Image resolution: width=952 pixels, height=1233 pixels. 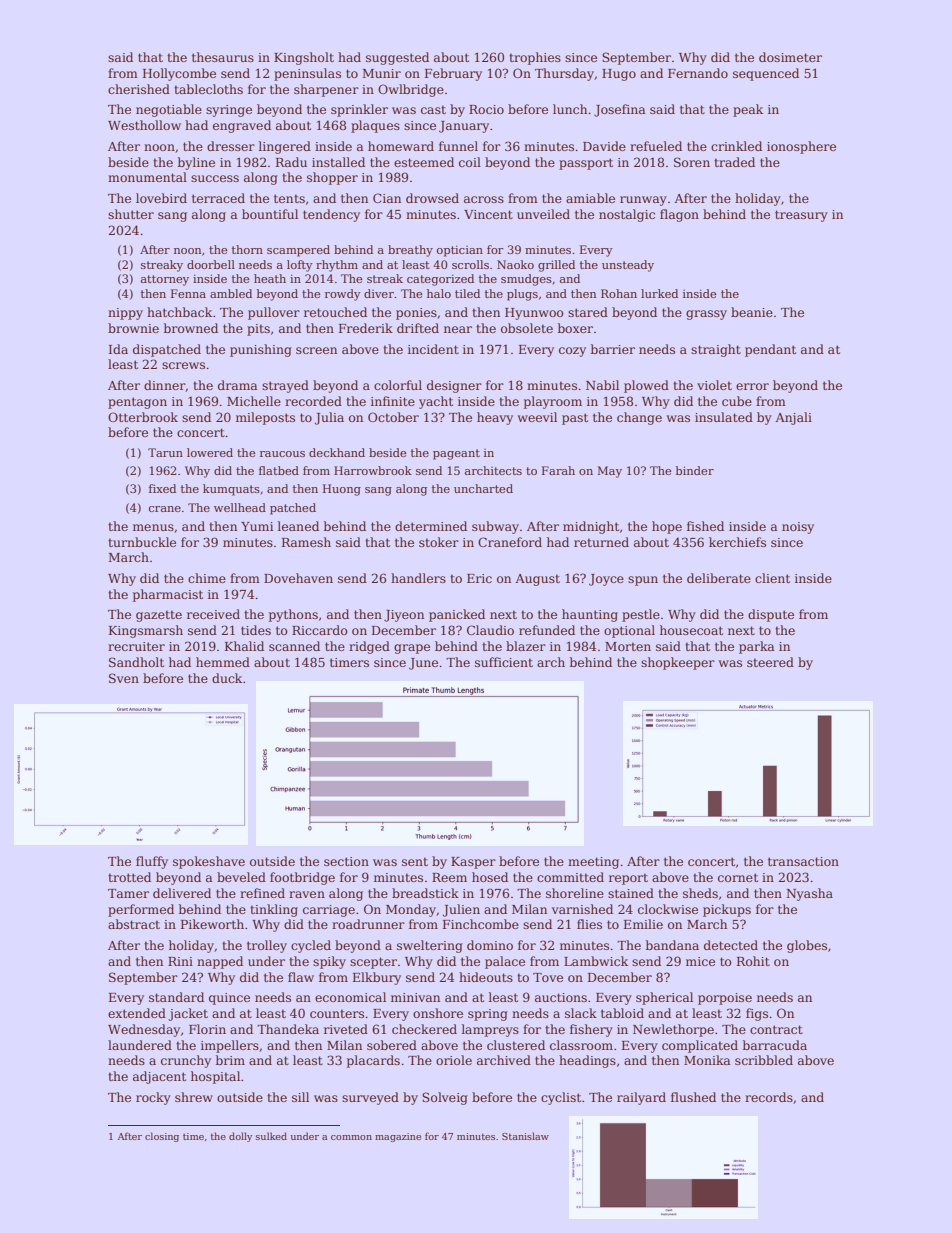 I want to click on obsolete, so click(x=527, y=328).
